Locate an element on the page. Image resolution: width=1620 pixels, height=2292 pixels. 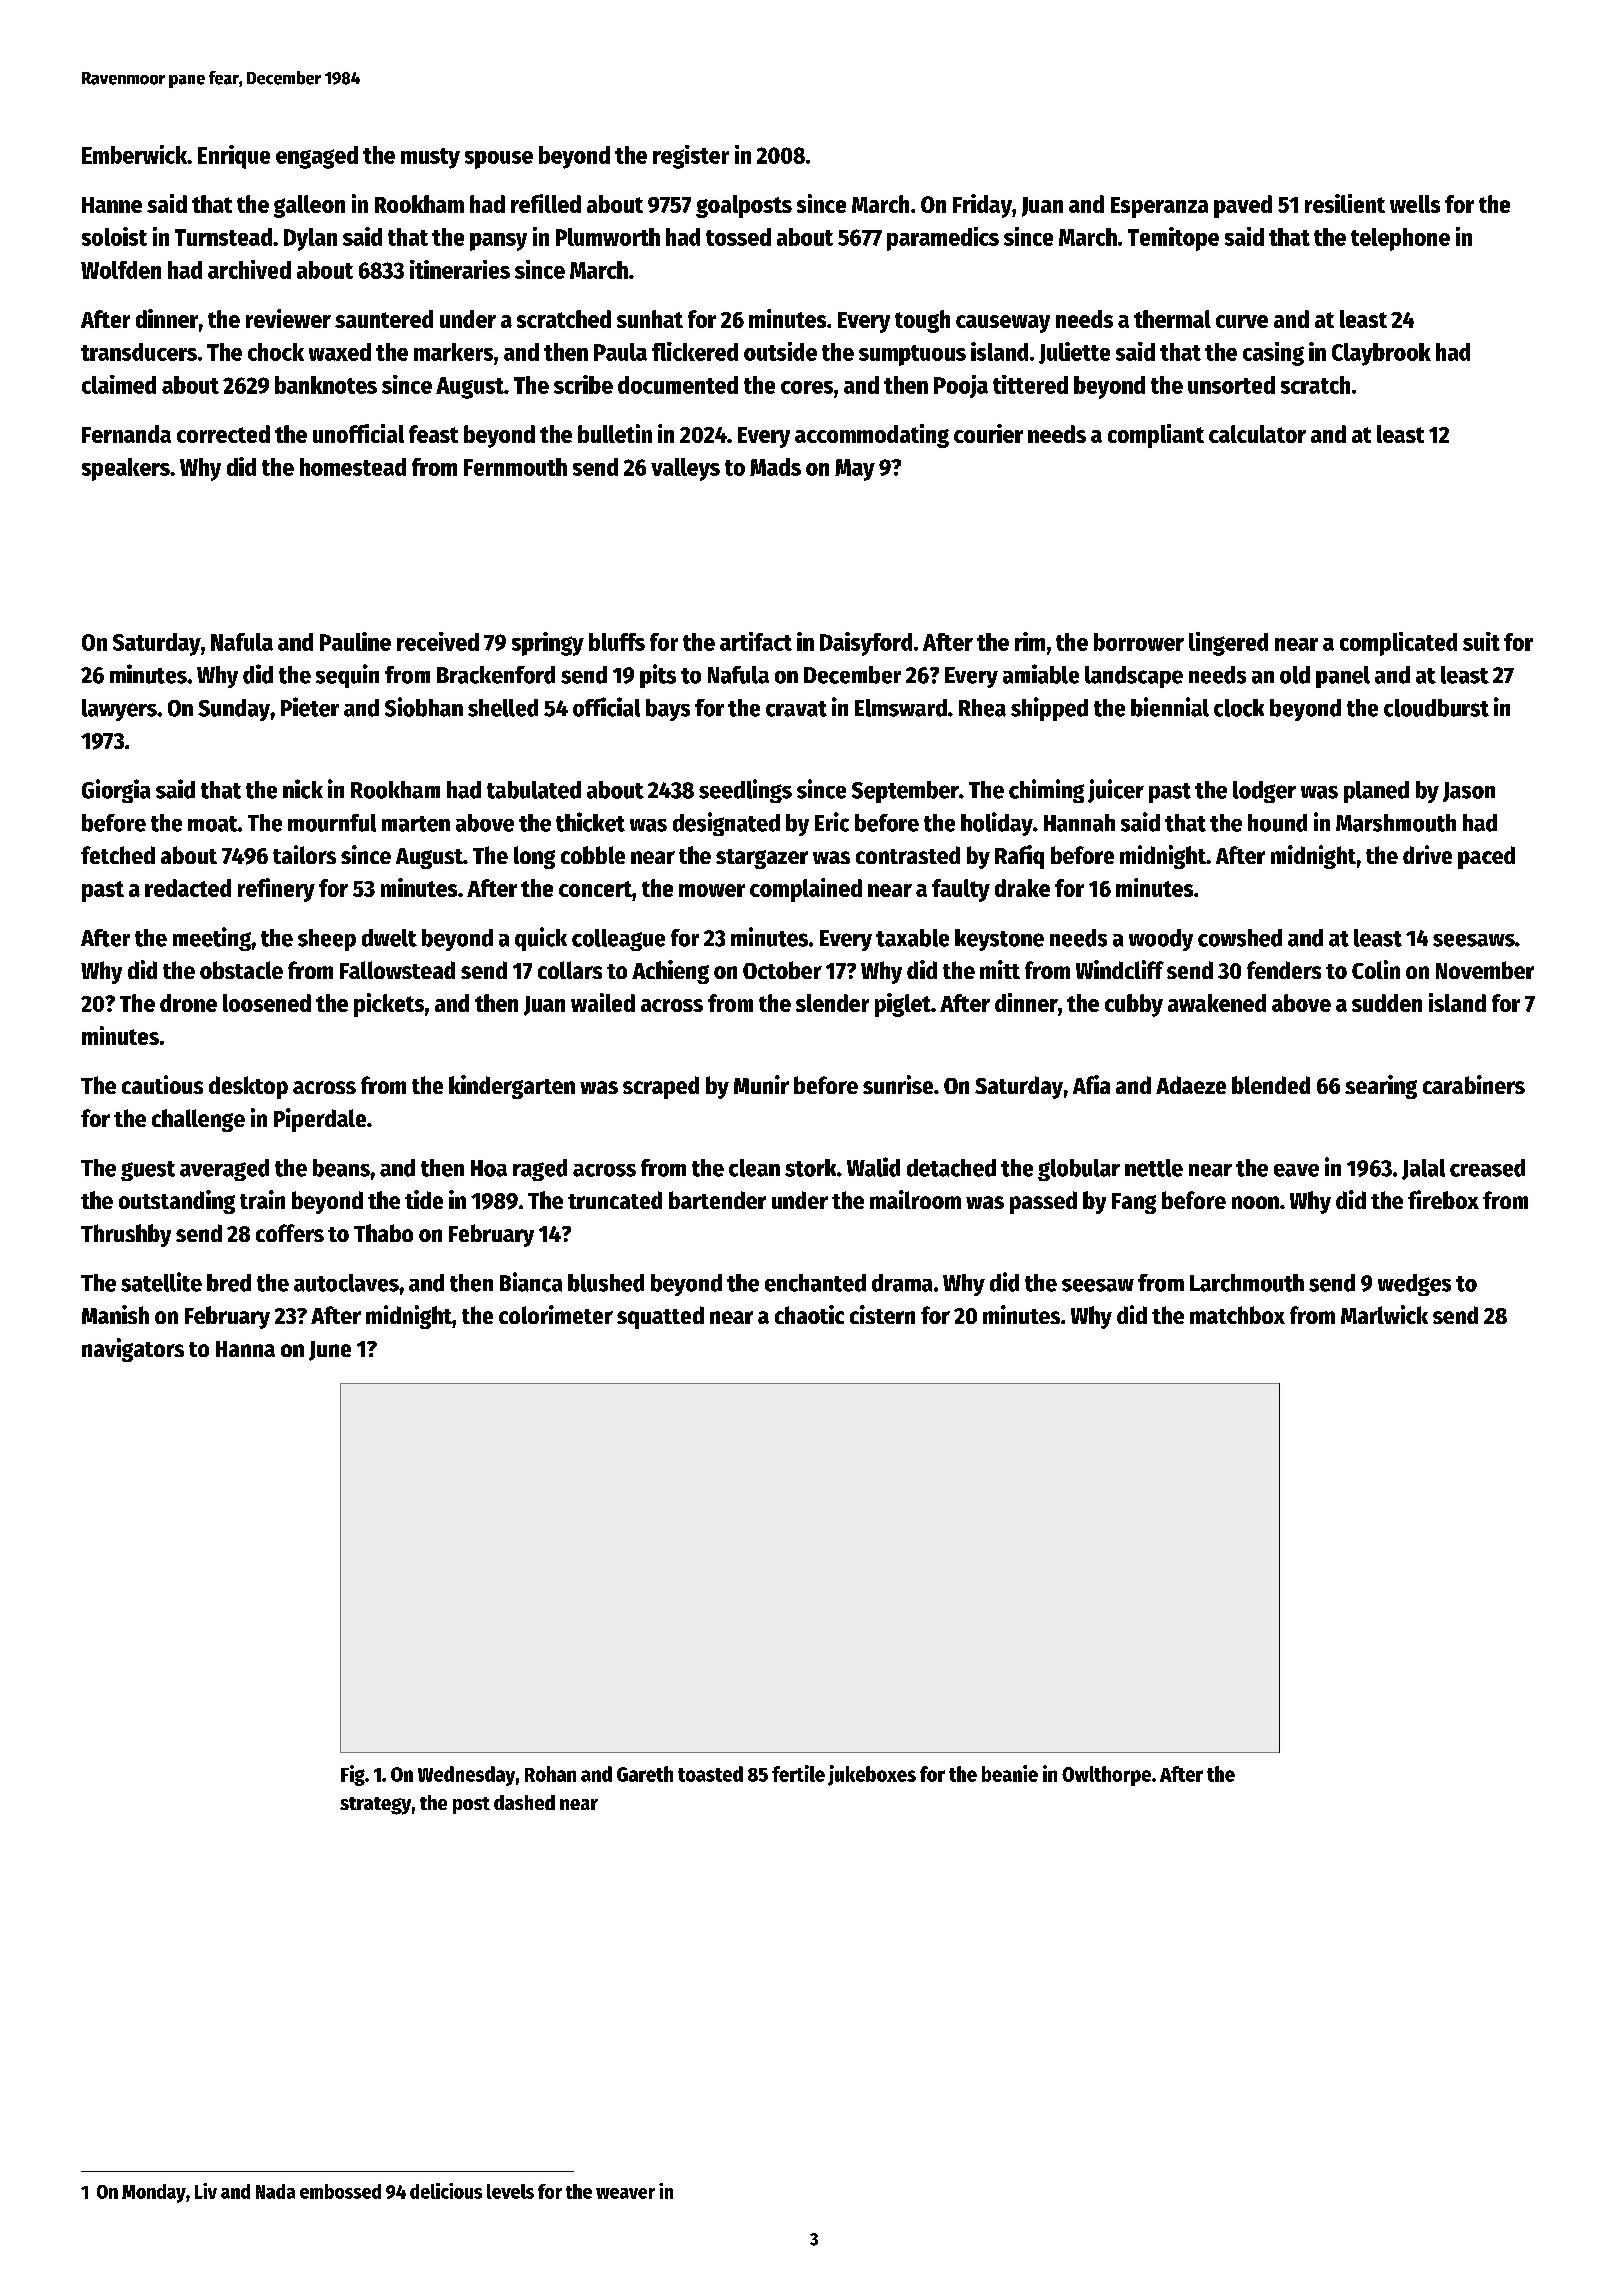
Owlthorpe is located at coordinates (1106, 1776).
